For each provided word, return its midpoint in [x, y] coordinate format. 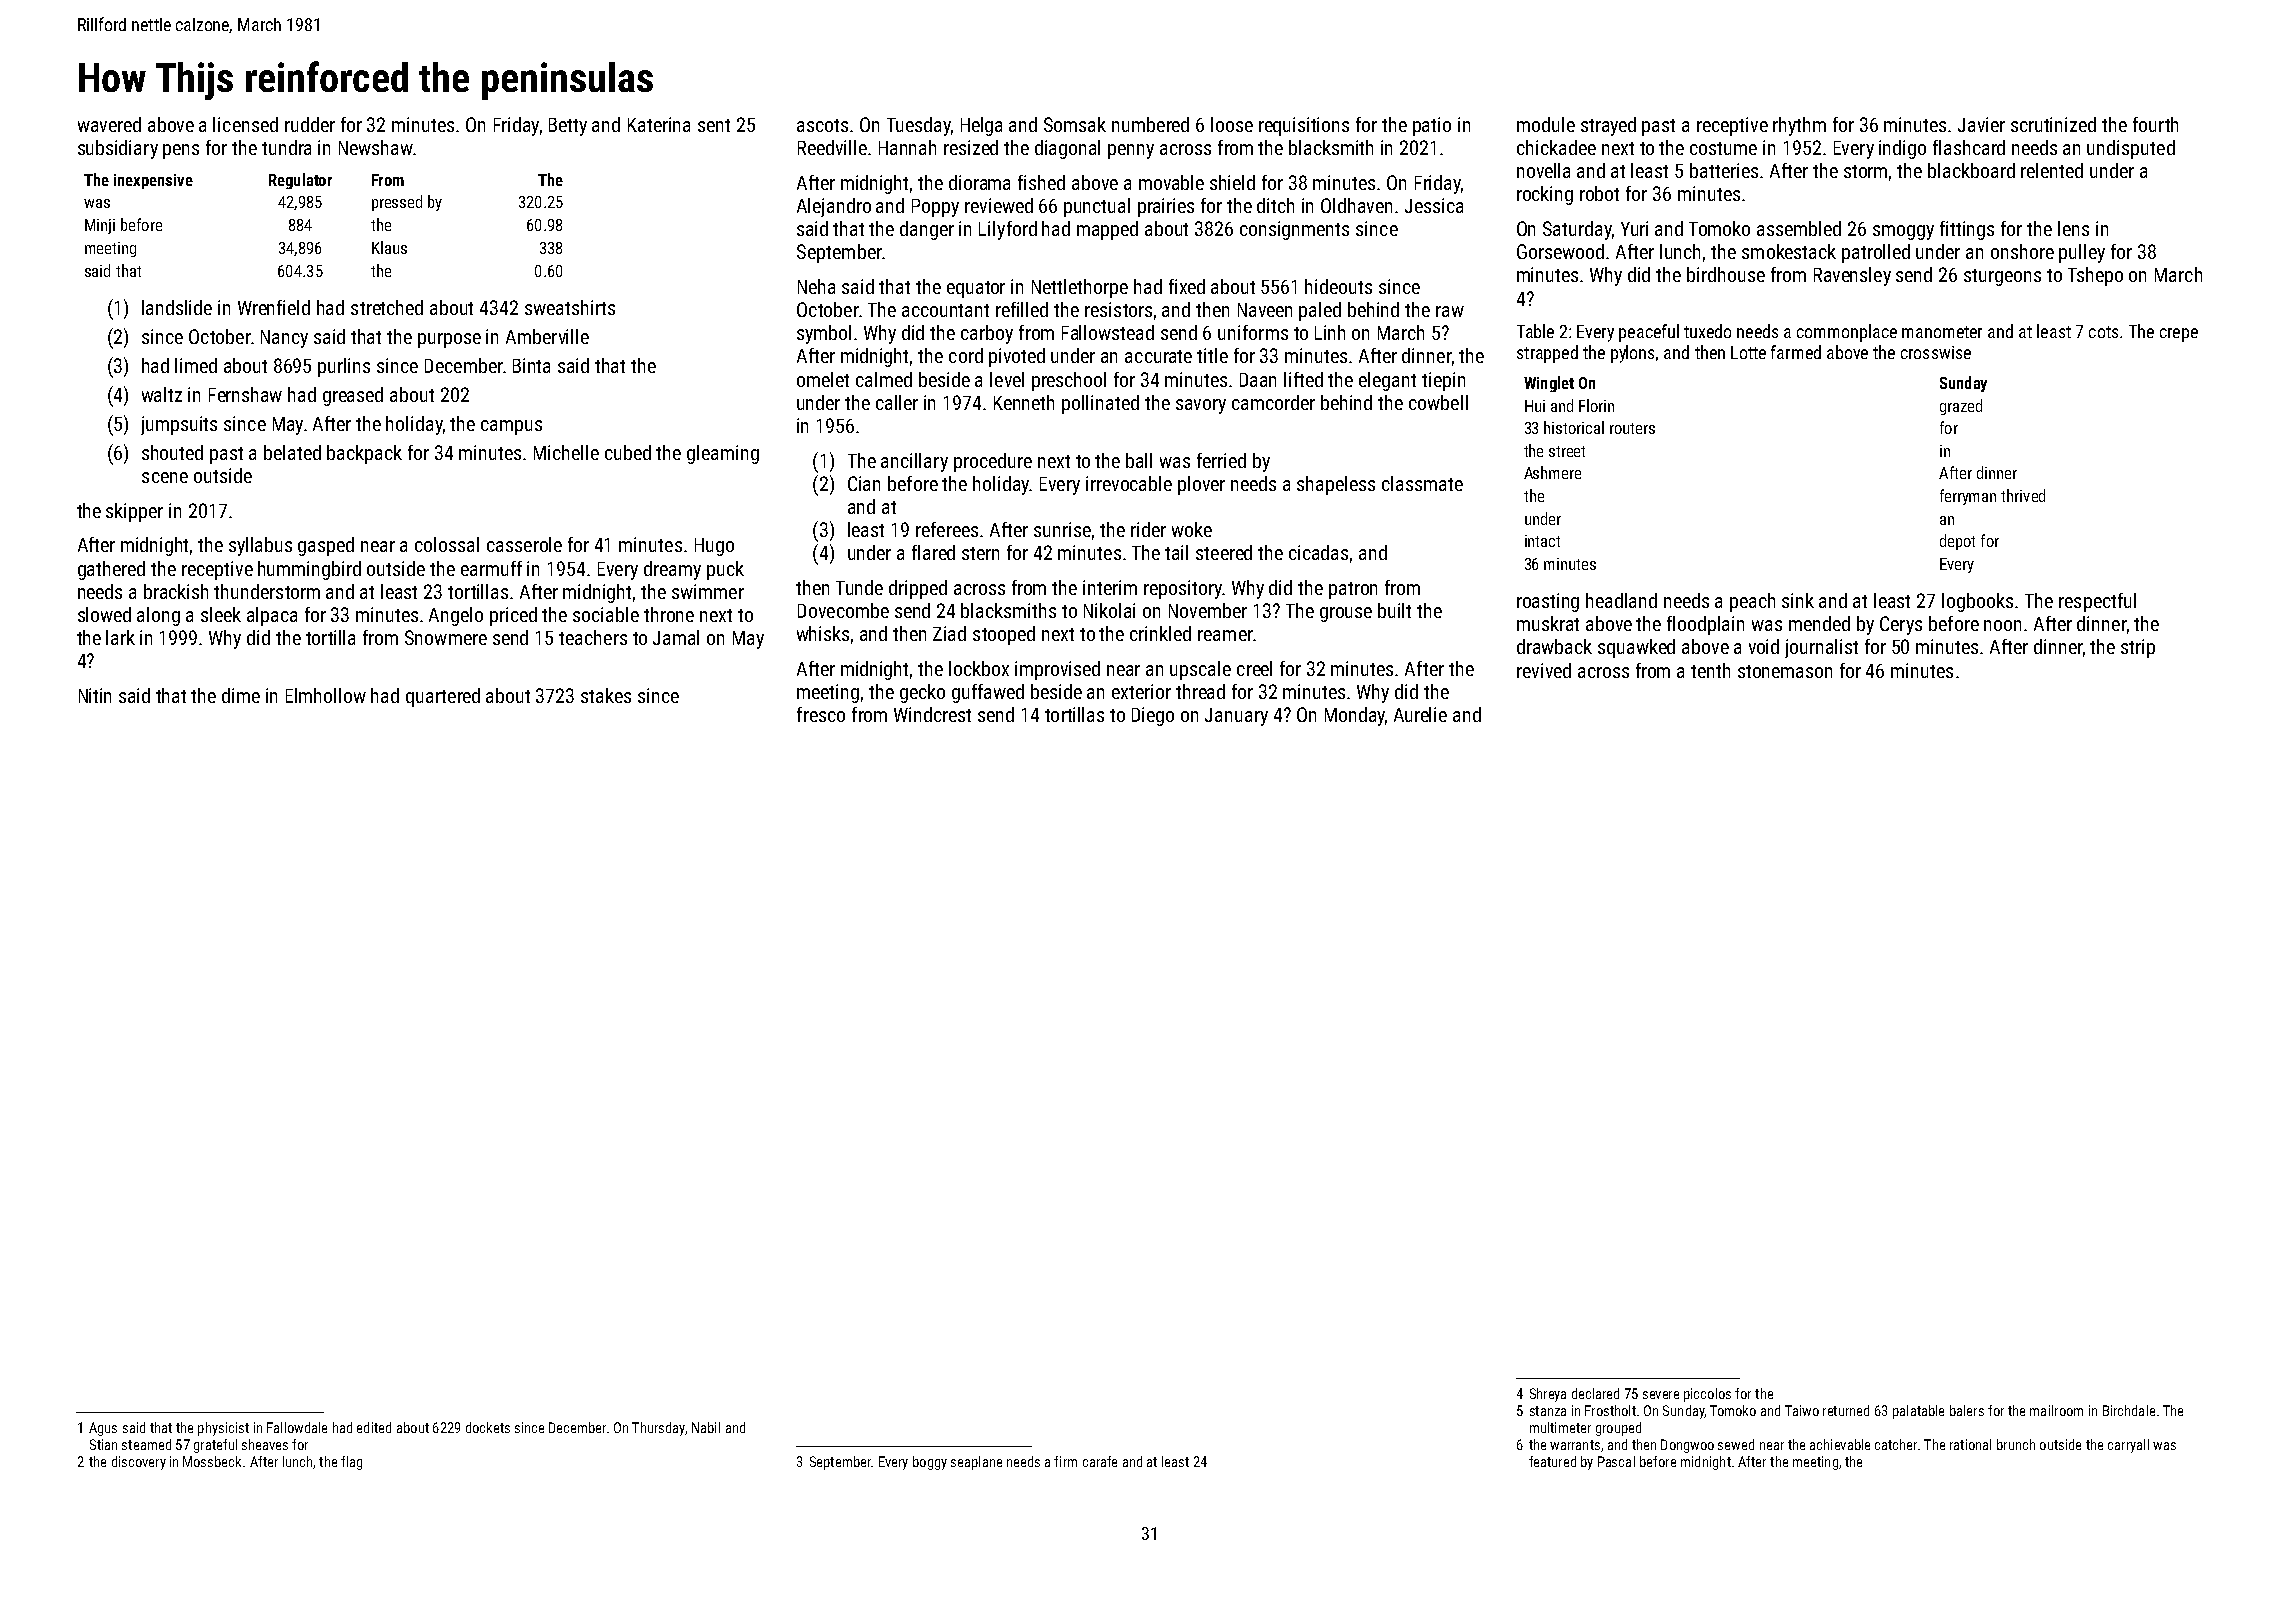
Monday [1355, 716]
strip [2138, 648]
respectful [2097, 602]
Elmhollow [326, 695]
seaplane [976, 1463]
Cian [864, 483]
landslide [177, 307]
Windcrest [932, 714]
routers [1632, 428]
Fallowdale [297, 1427]
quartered [443, 697]
